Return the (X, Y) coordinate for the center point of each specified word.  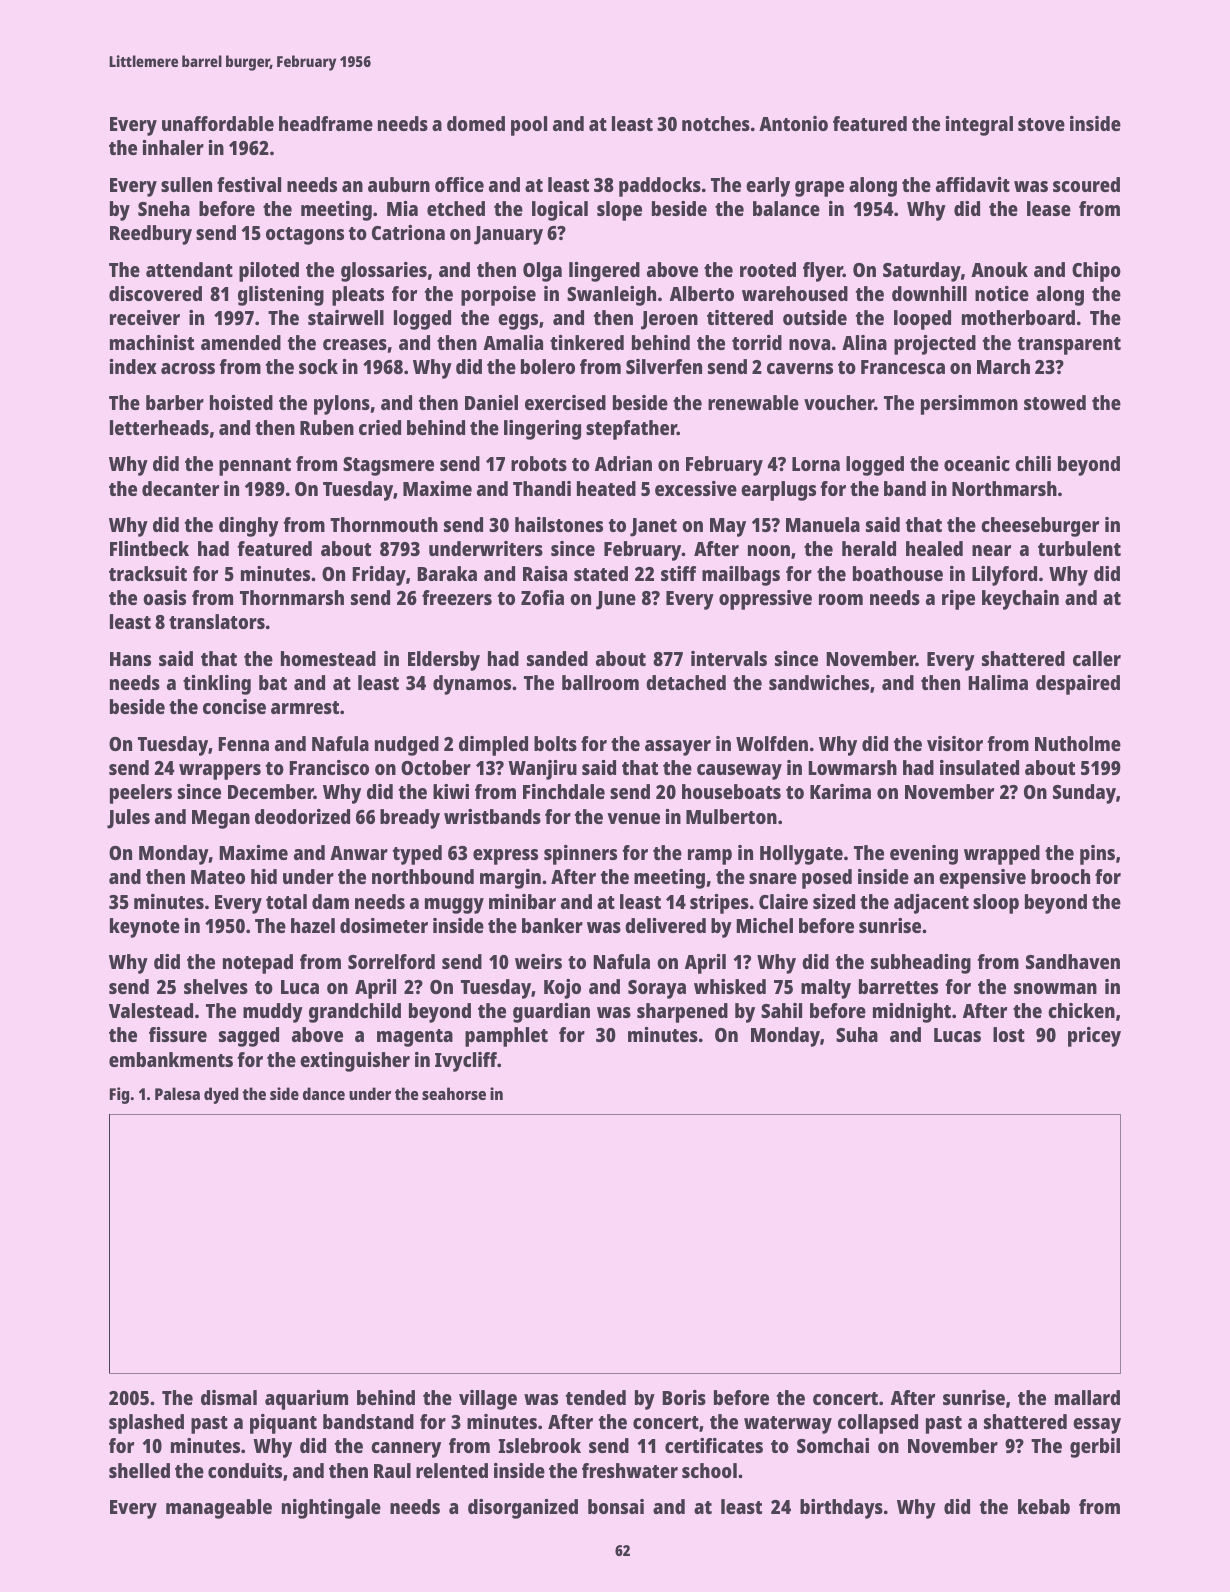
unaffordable (218, 123)
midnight (912, 1013)
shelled (139, 1470)
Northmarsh (1004, 488)
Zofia (542, 597)
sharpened (682, 1013)
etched (456, 208)
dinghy (249, 527)
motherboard (1018, 317)
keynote (145, 928)
